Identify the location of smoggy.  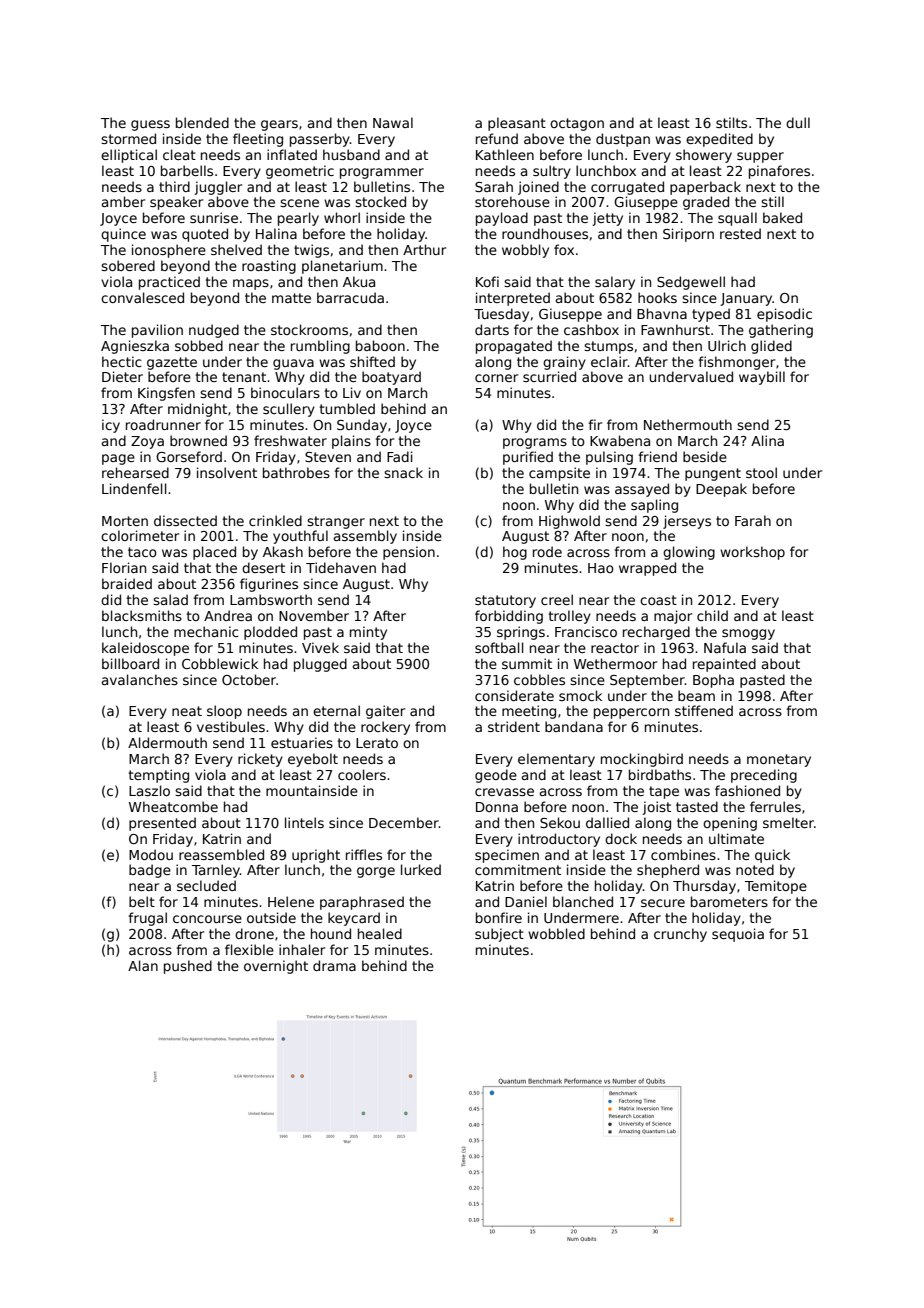
(748, 634).
